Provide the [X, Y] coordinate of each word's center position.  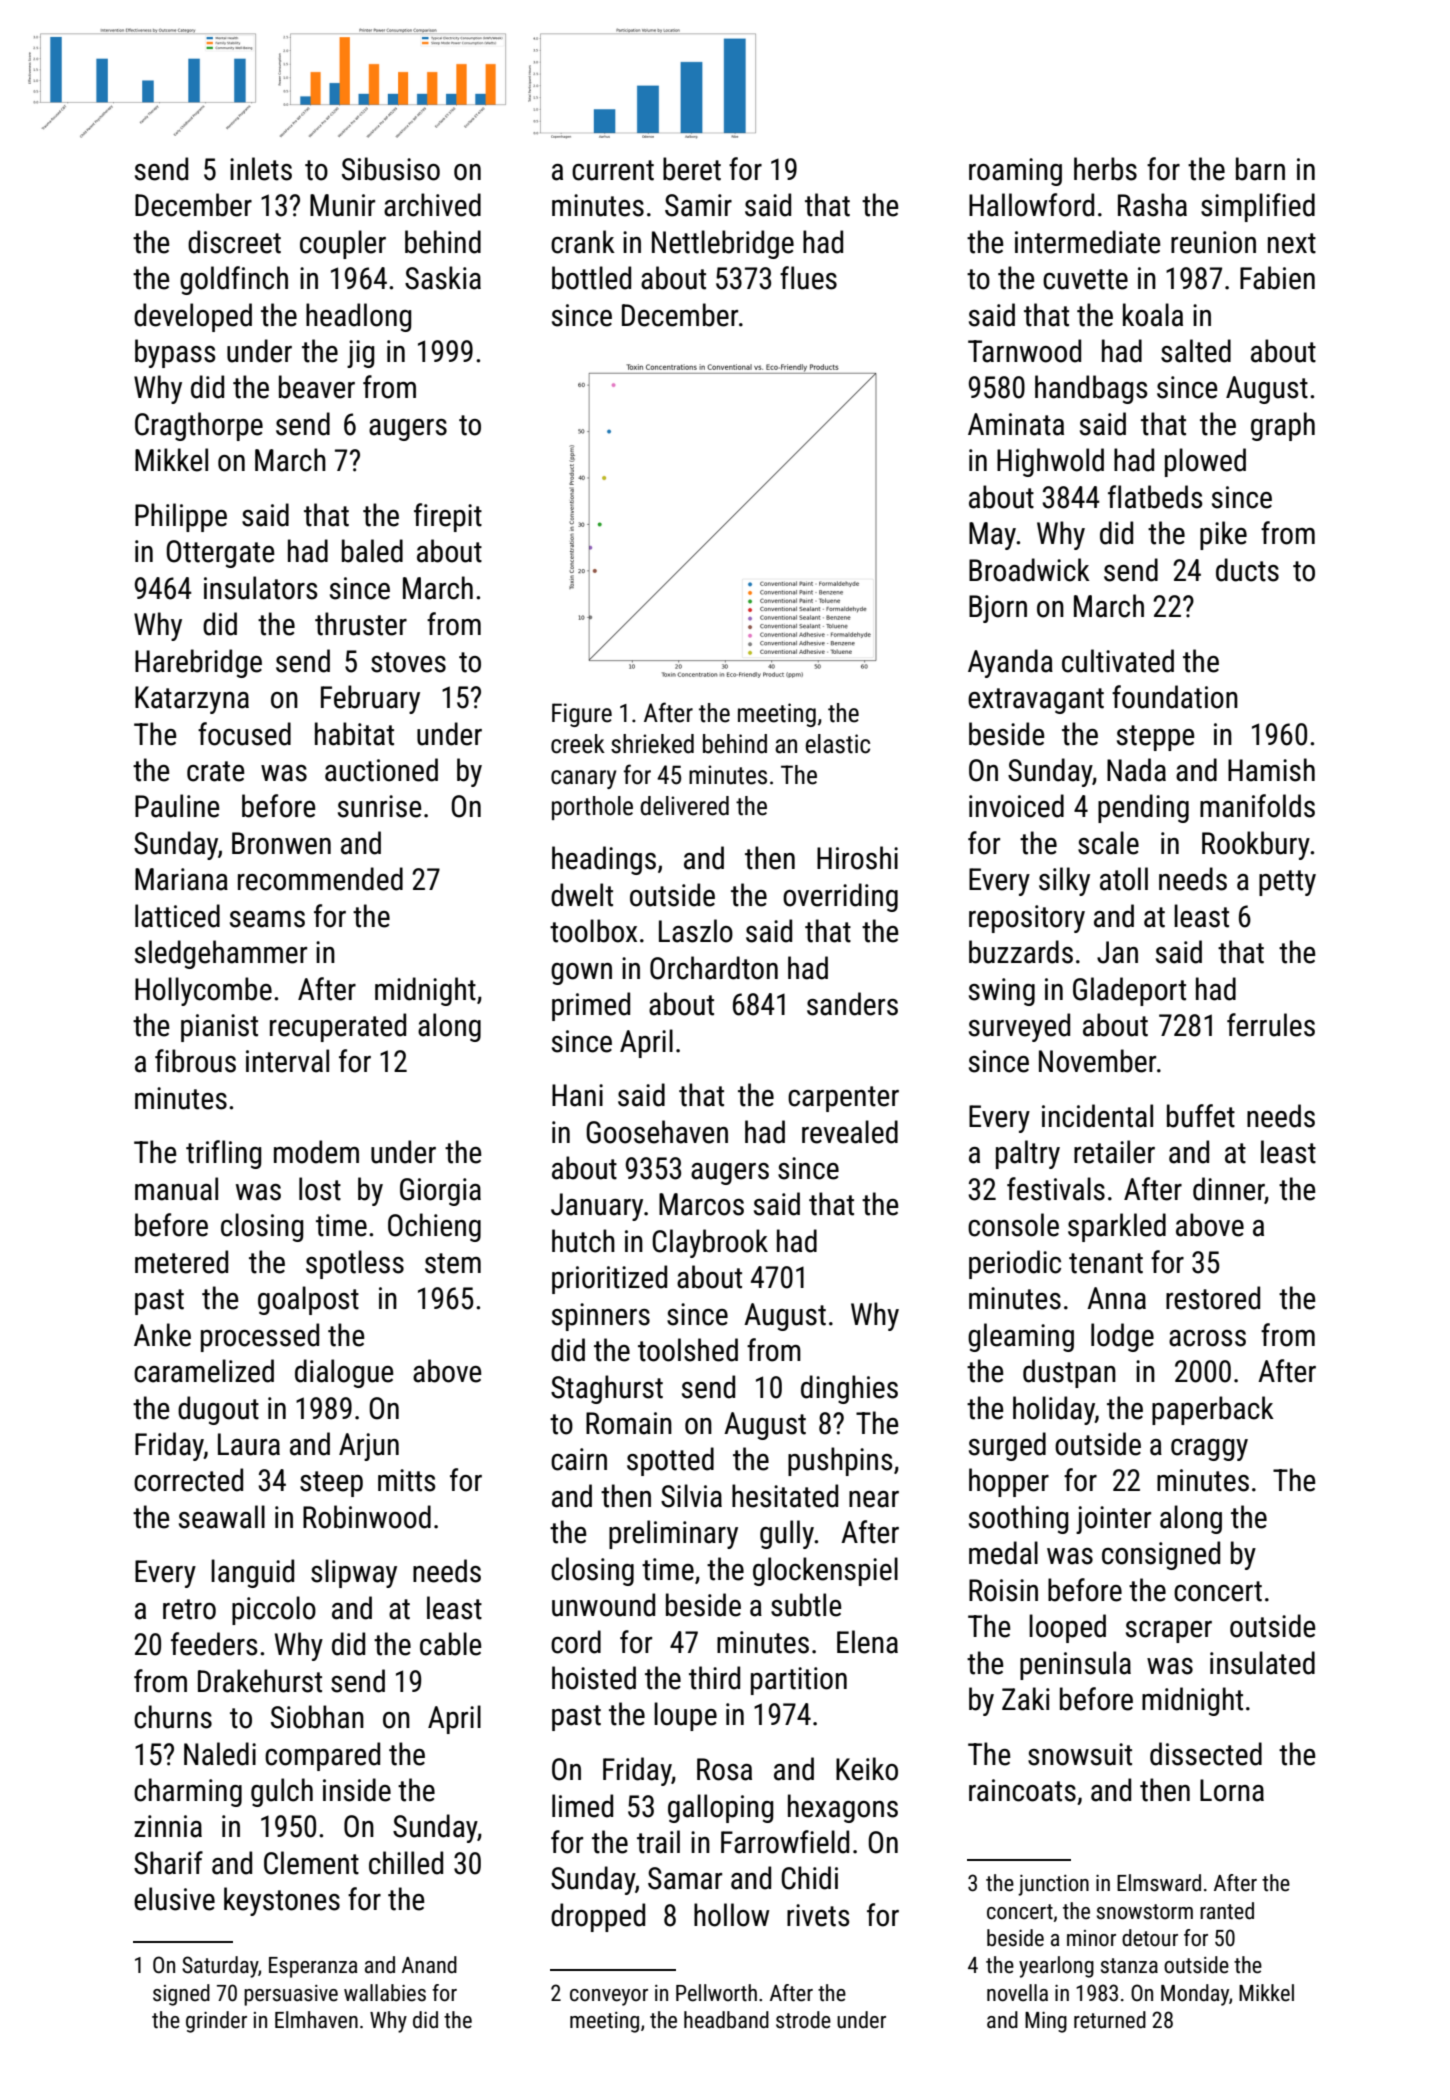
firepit [448, 517]
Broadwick [1029, 570]
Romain [629, 1423]
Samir [698, 205]
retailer [1114, 1152]
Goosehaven [657, 1132]
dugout [218, 1410]
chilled [406, 1863]
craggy [1209, 1450]
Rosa [724, 1769]
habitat [354, 734]
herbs [1105, 169]
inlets [261, 169]
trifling [223, 1154]
